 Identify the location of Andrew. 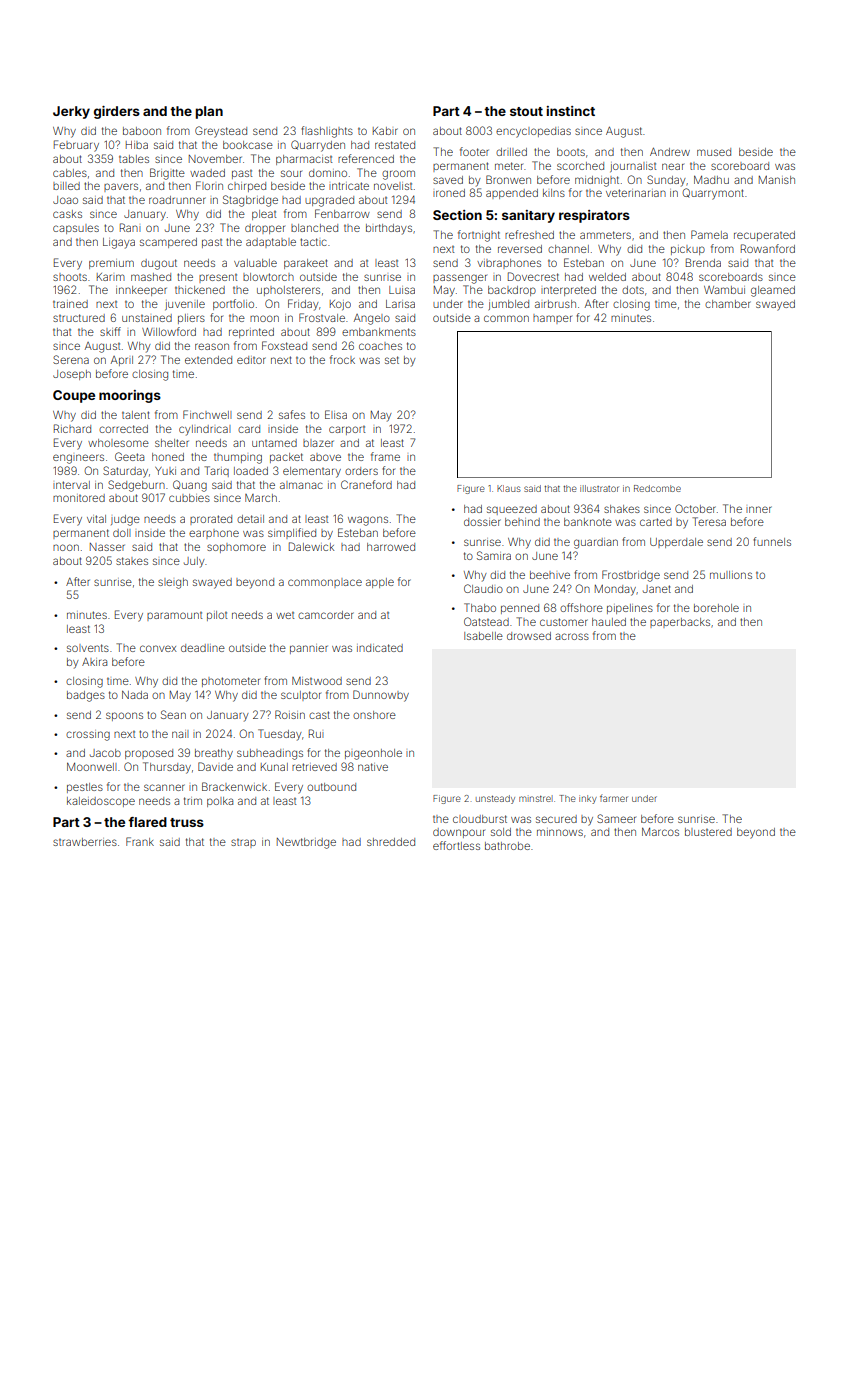
(670, 152).
